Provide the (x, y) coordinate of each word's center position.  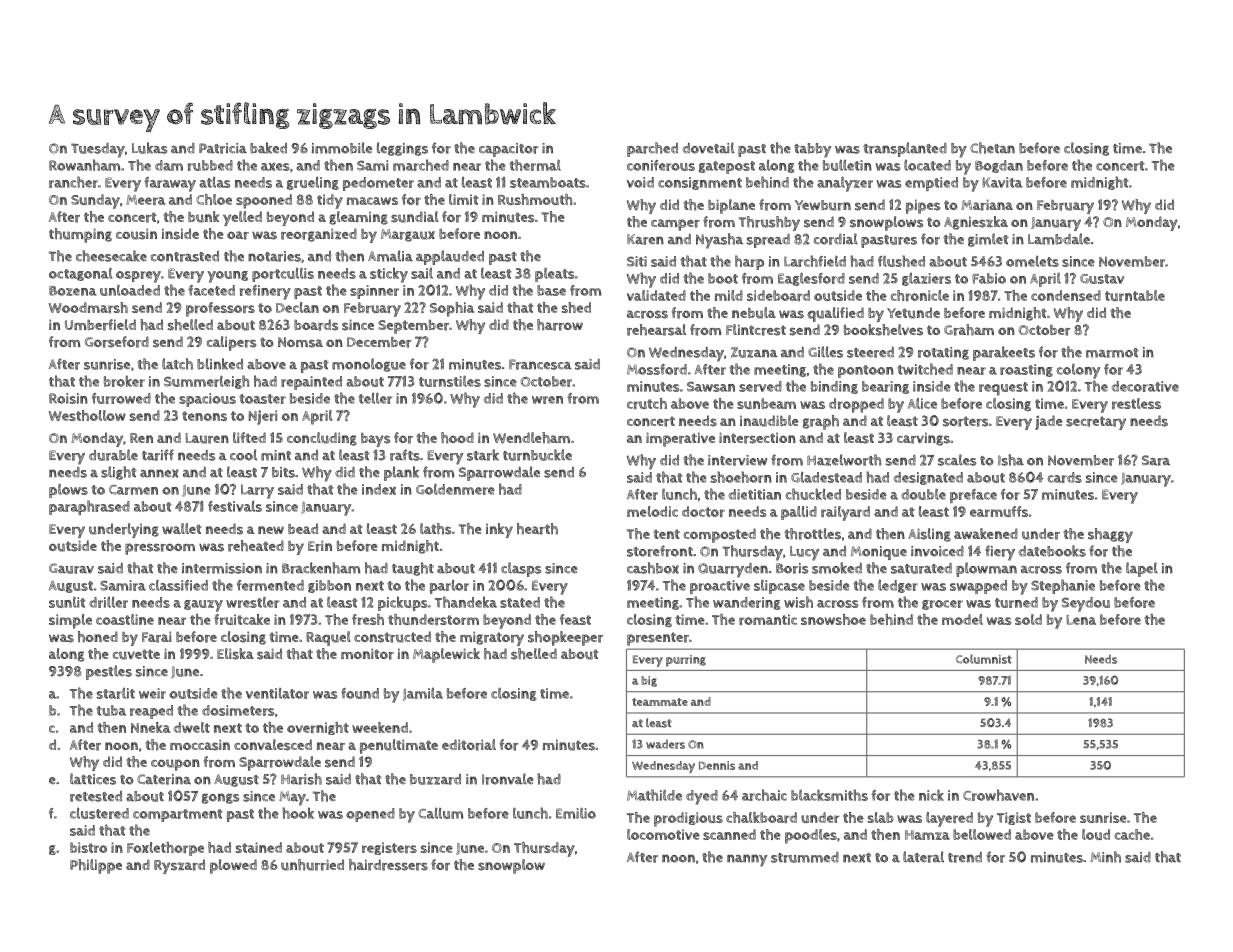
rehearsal (656, 330)
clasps (521, 569)
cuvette (136, 654)
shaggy (1110, 535)
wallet (182, 528)
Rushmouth (535, 199)
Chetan (992, 148)
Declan (297, 307)
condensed (1066, 295)
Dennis (717, 765)
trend (965, 857)
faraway (170, 184)
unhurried (312, 865)
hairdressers (388, 865)
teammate (660, 702)
